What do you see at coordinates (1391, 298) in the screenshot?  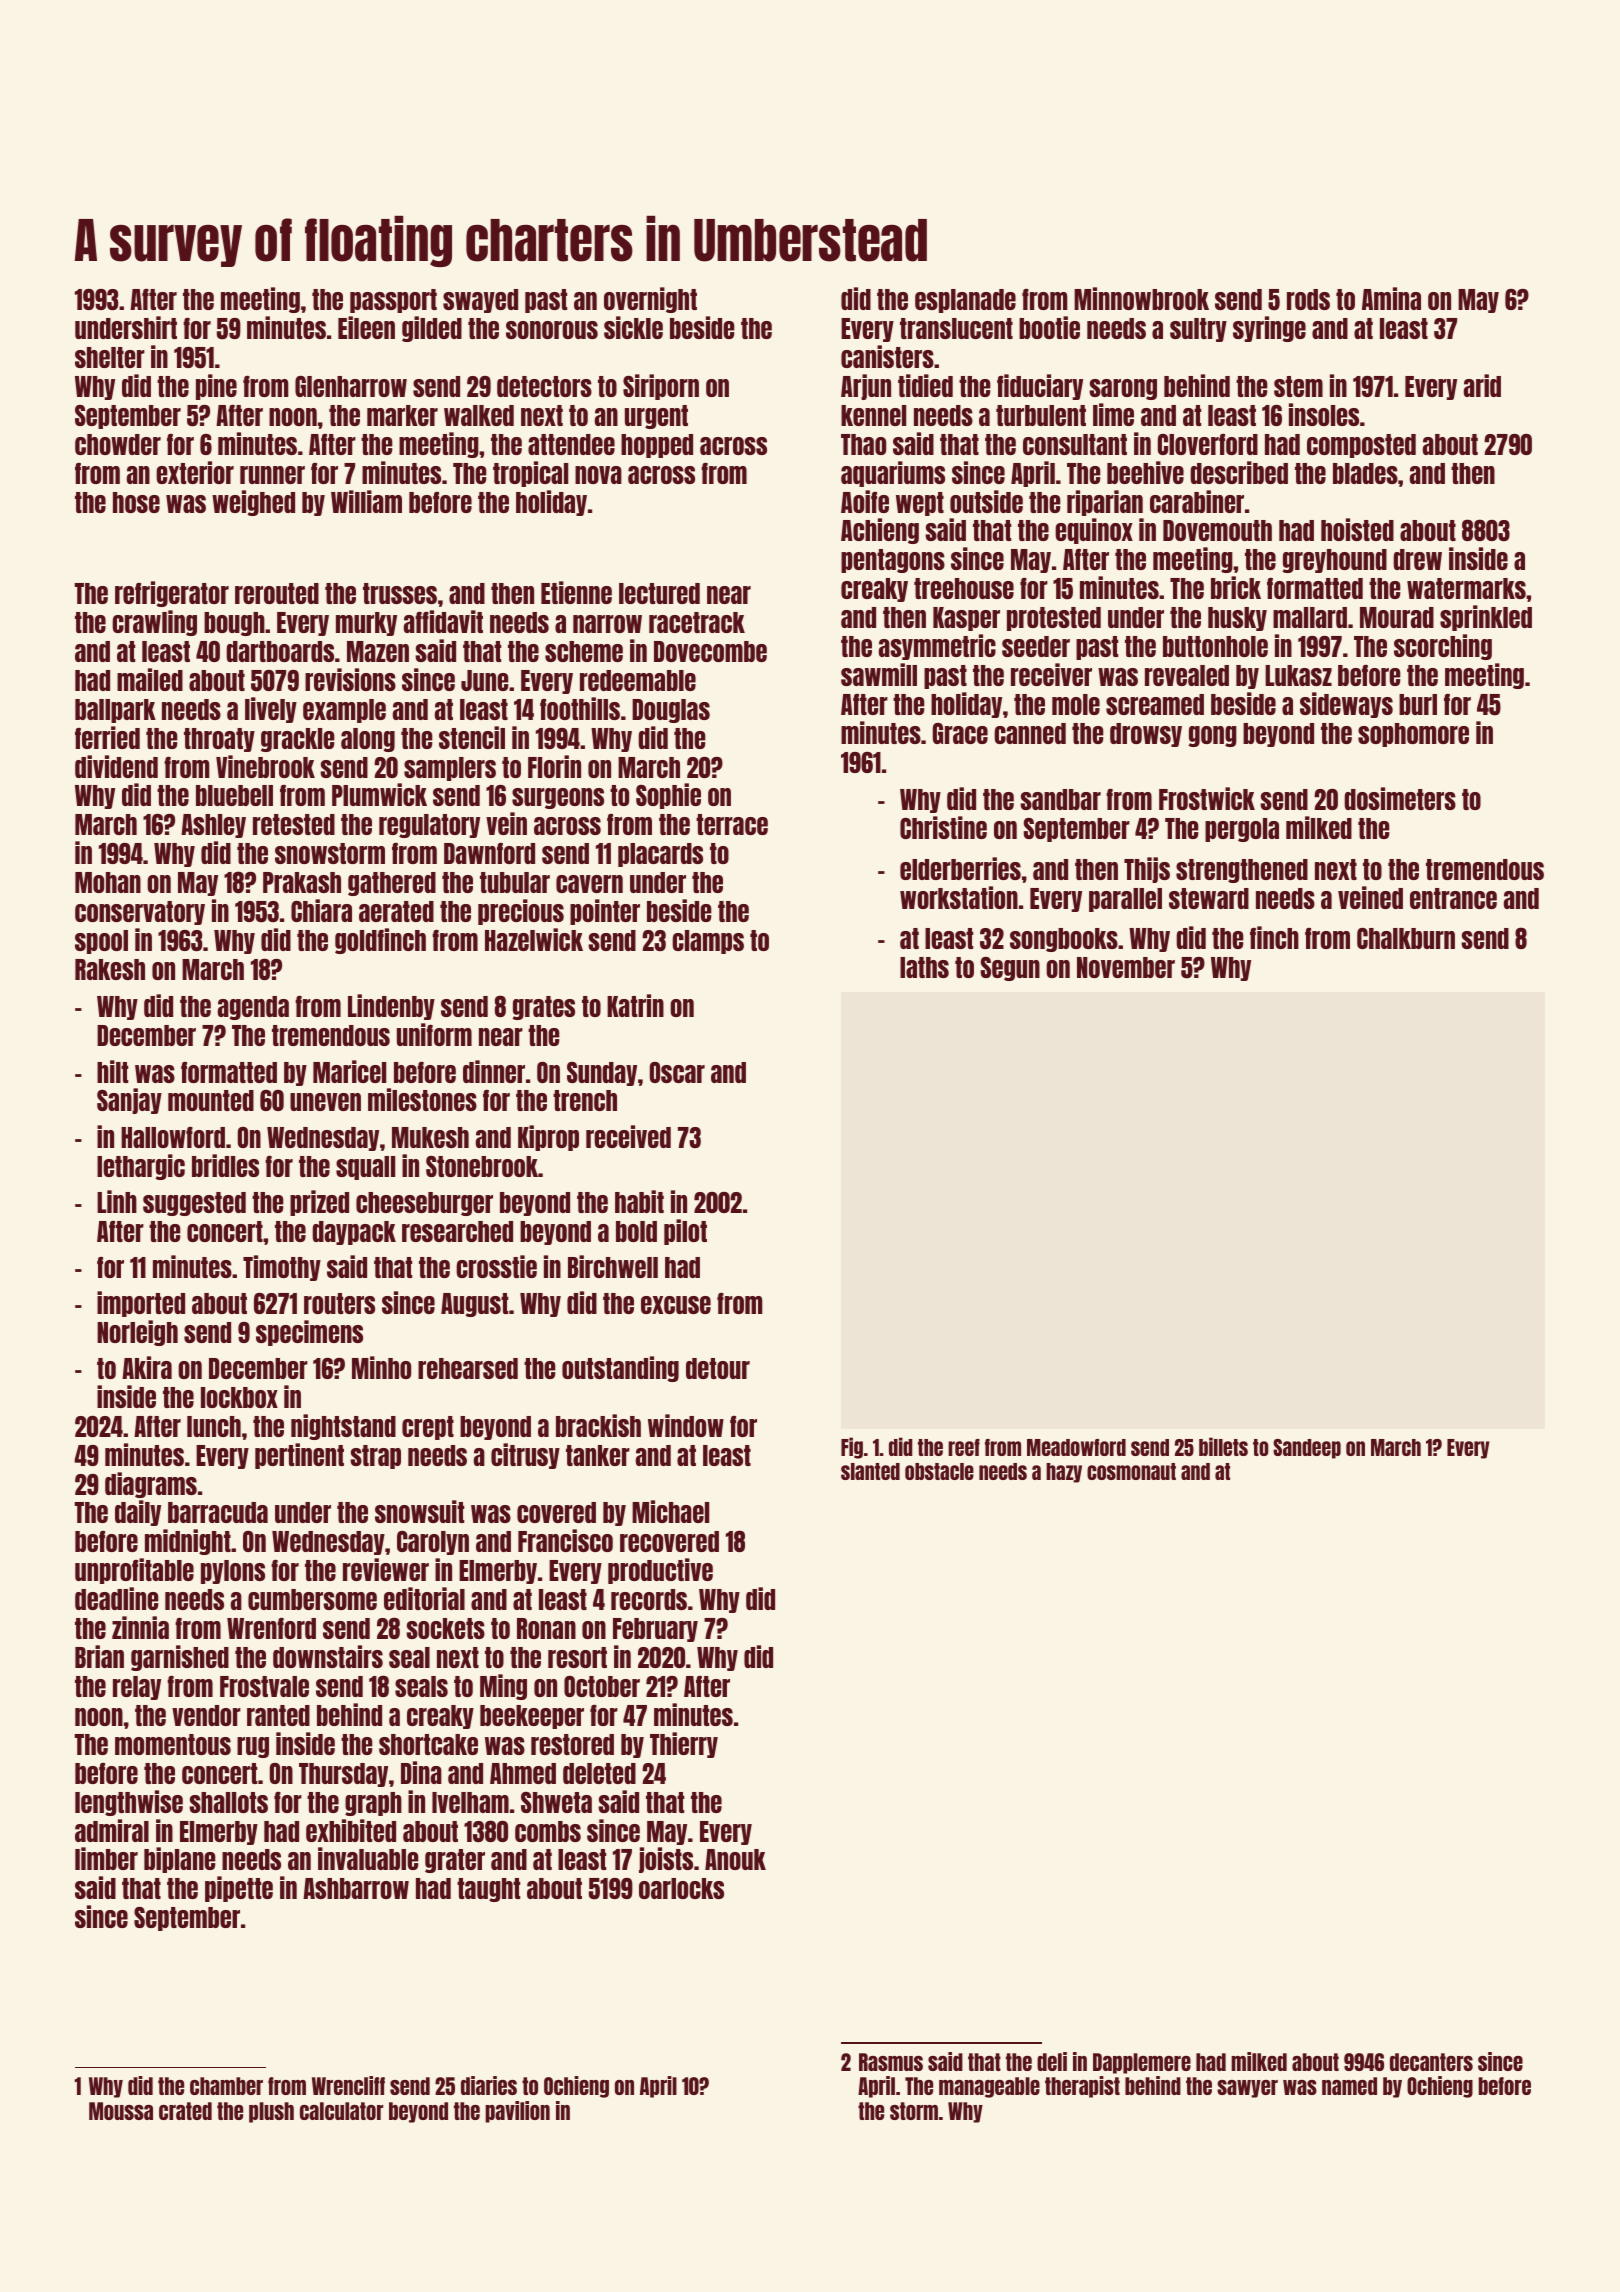 I see `Amina` at bounding box center [1391, 298].
